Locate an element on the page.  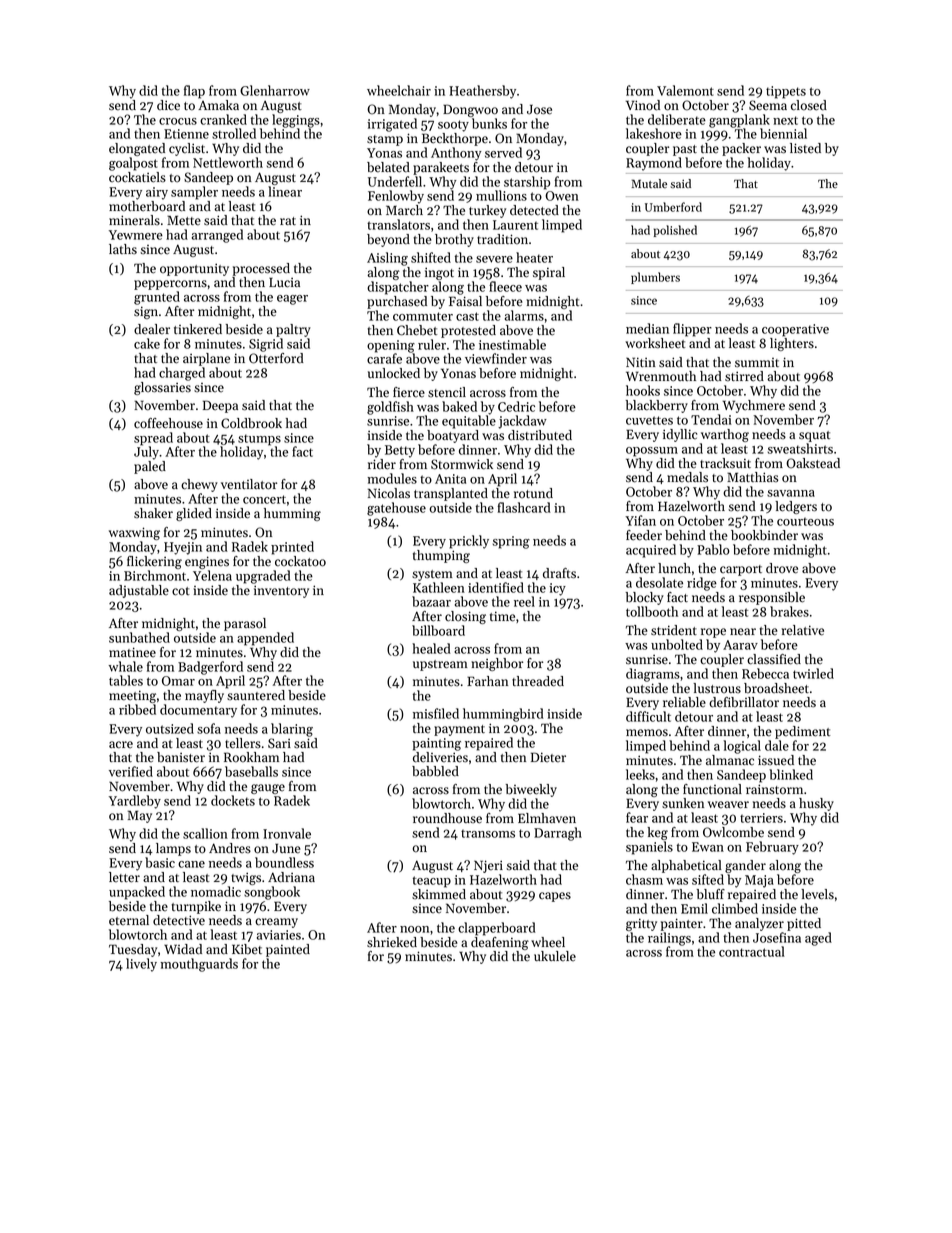
ventilator is located at coordinates (249, 484).
